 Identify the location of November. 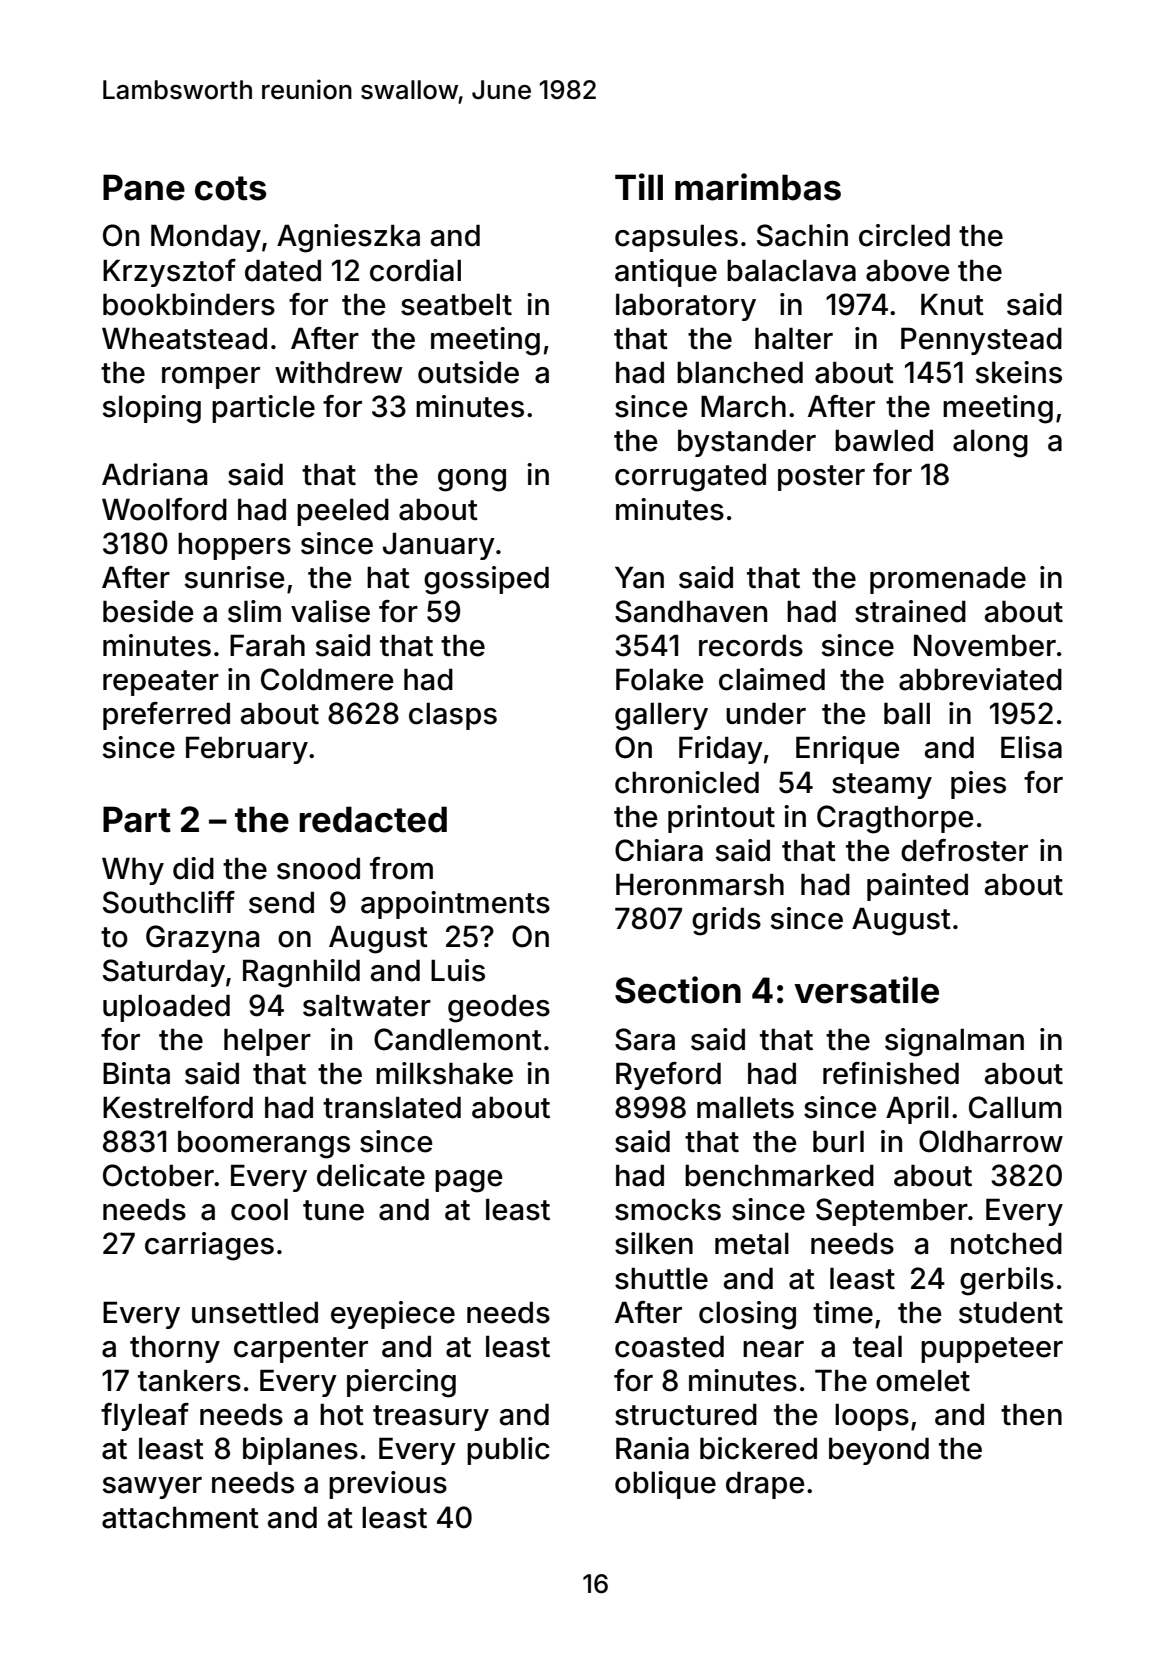
(985, 645).
